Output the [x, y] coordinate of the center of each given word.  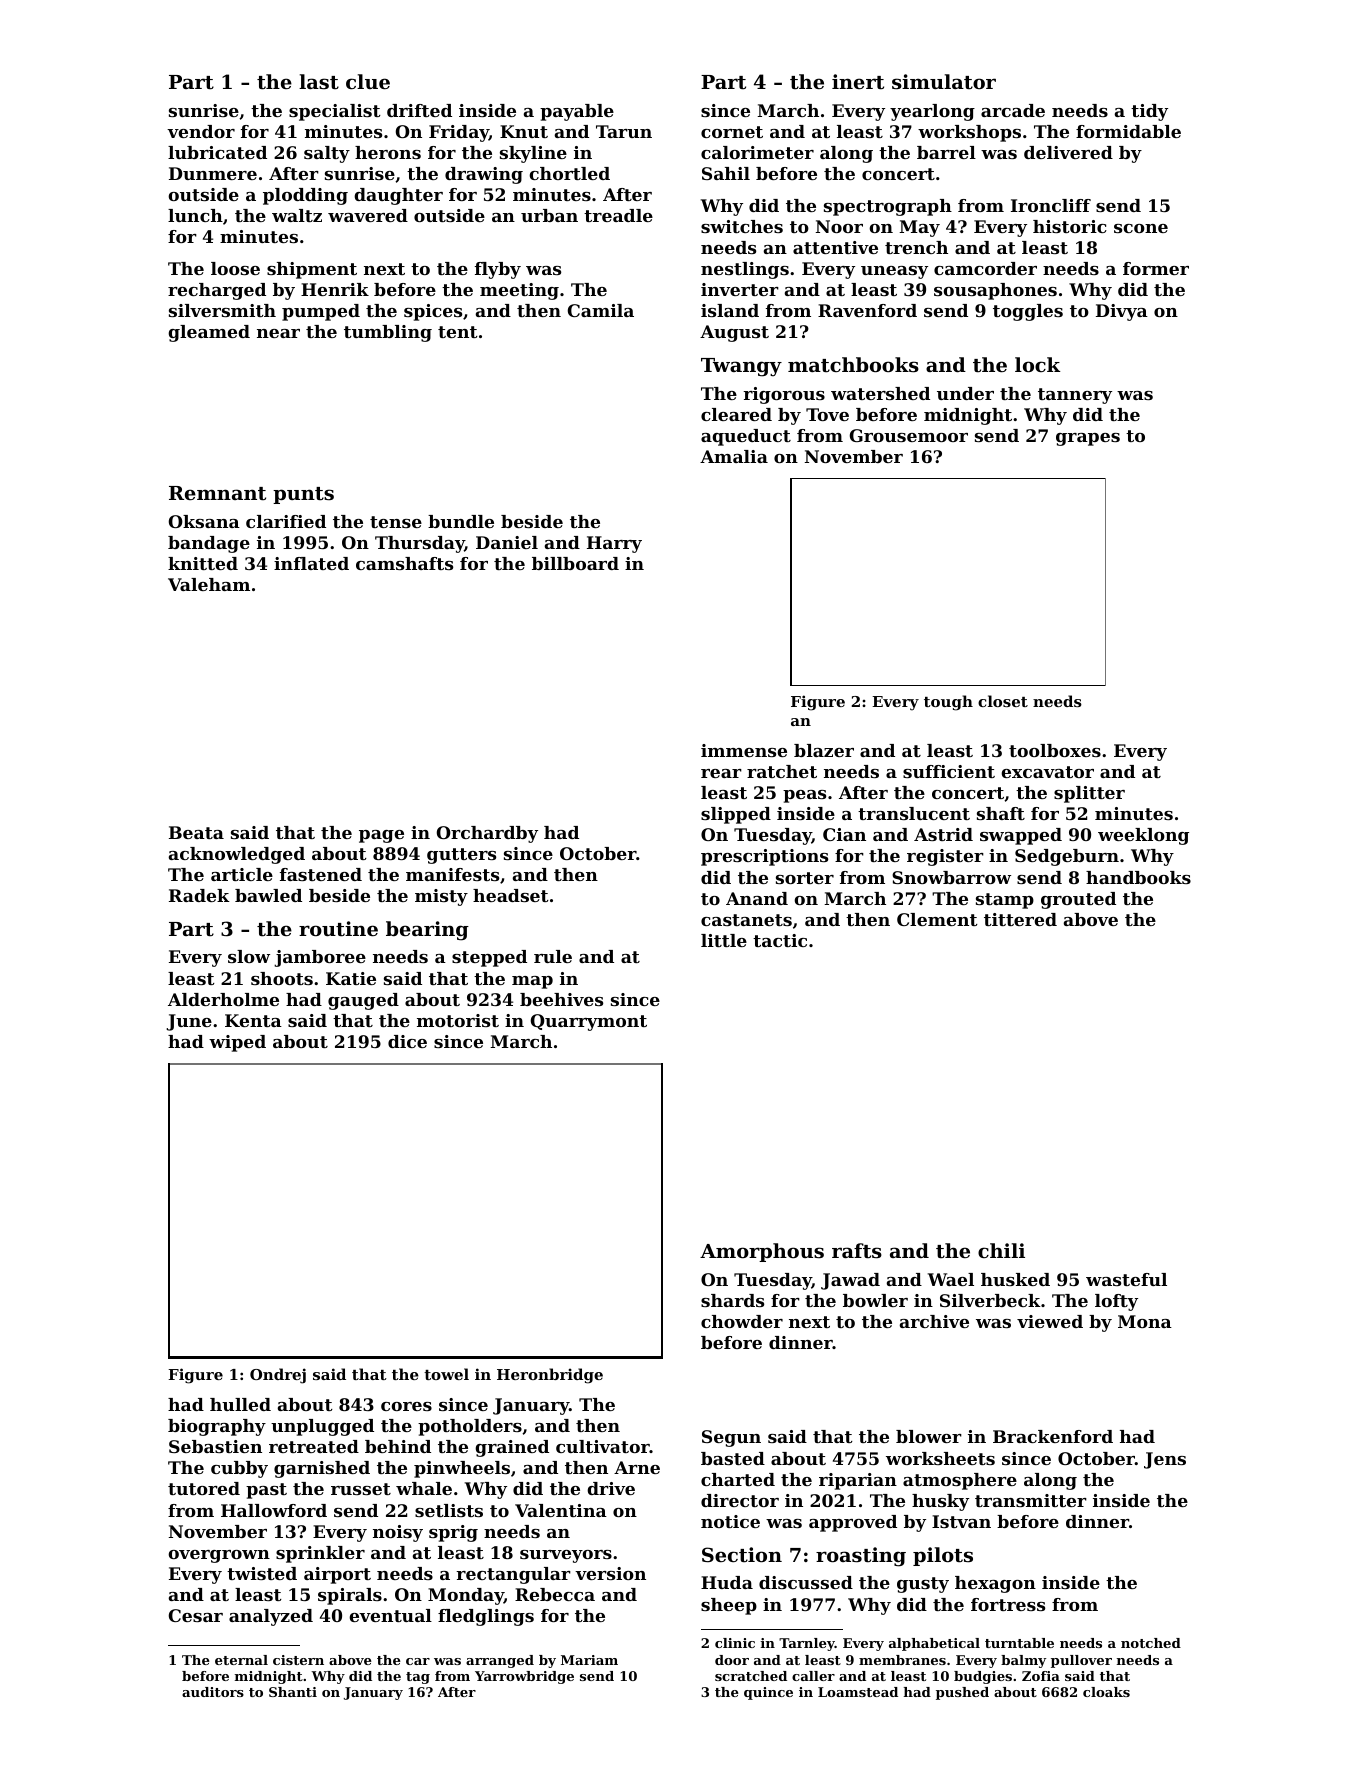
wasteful [1126, 1279]
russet [361, 1489]
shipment [312, 270]
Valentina [561, 1510]
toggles [1028, 312]
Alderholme [223, 999]
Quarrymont [589, 1022]
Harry [614, 544]
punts [303, 495]
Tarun [624, 131]
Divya [1122, 312]
